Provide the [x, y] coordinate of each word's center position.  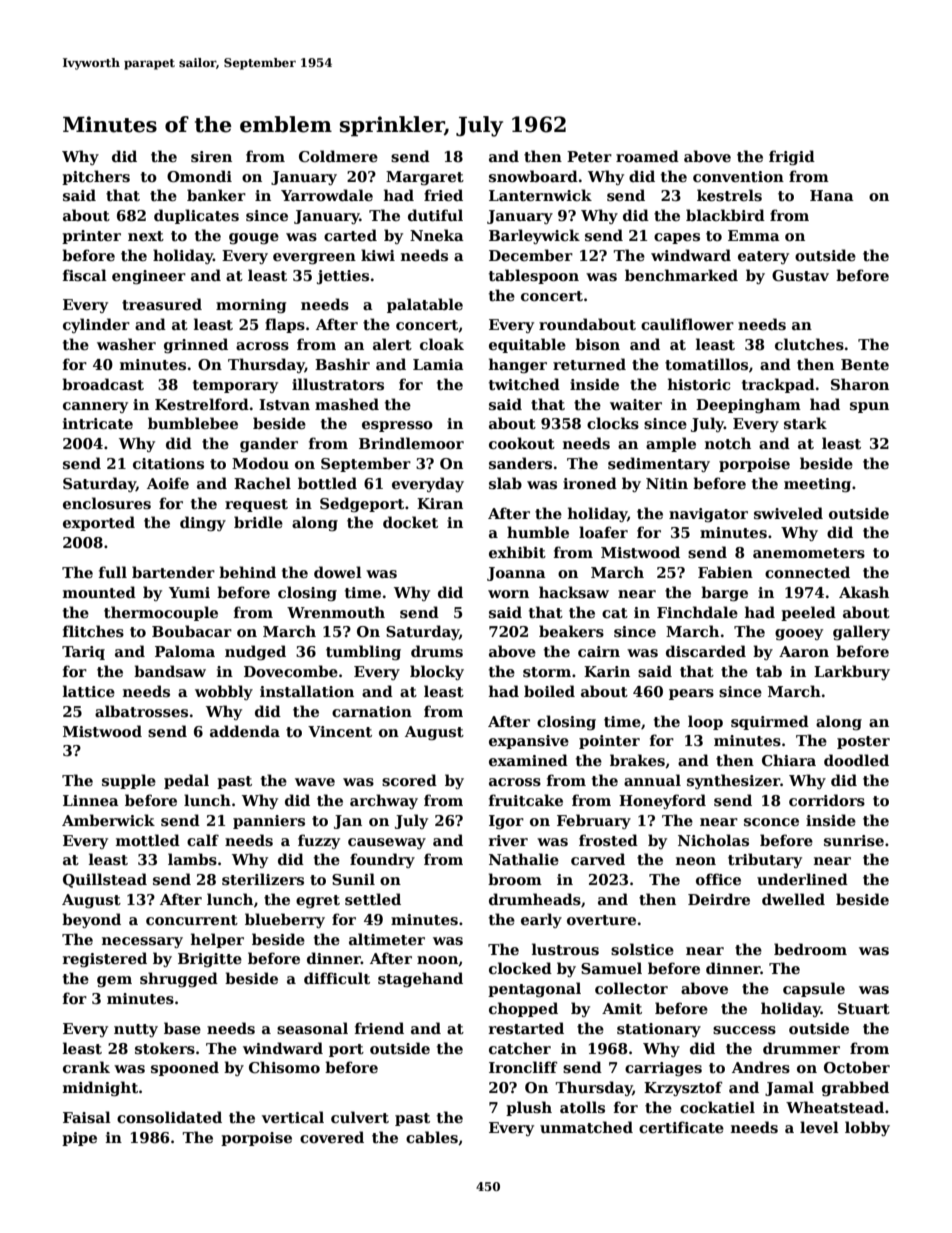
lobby [867, 1128]
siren [211, 156]
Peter [589, 156]
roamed [647, 156]
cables [432, 1137]
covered [332, 1137]
